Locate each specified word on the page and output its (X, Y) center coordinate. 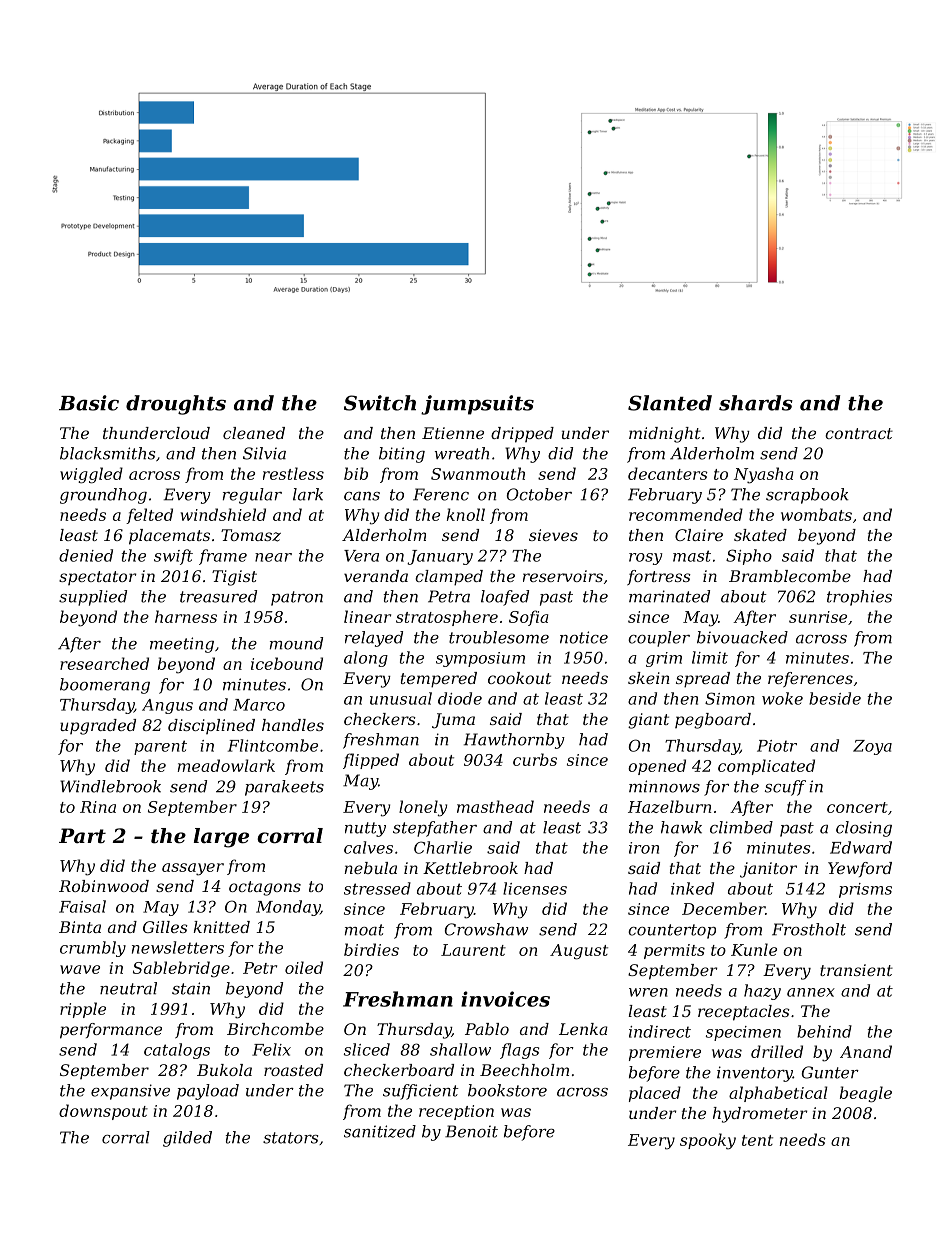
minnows (664, 786)
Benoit (471, 1131)
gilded (187, 1139)
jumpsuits (477, 405)
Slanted (670, 403)
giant (648, 721)
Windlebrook (110, 786)
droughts (176, 405)
